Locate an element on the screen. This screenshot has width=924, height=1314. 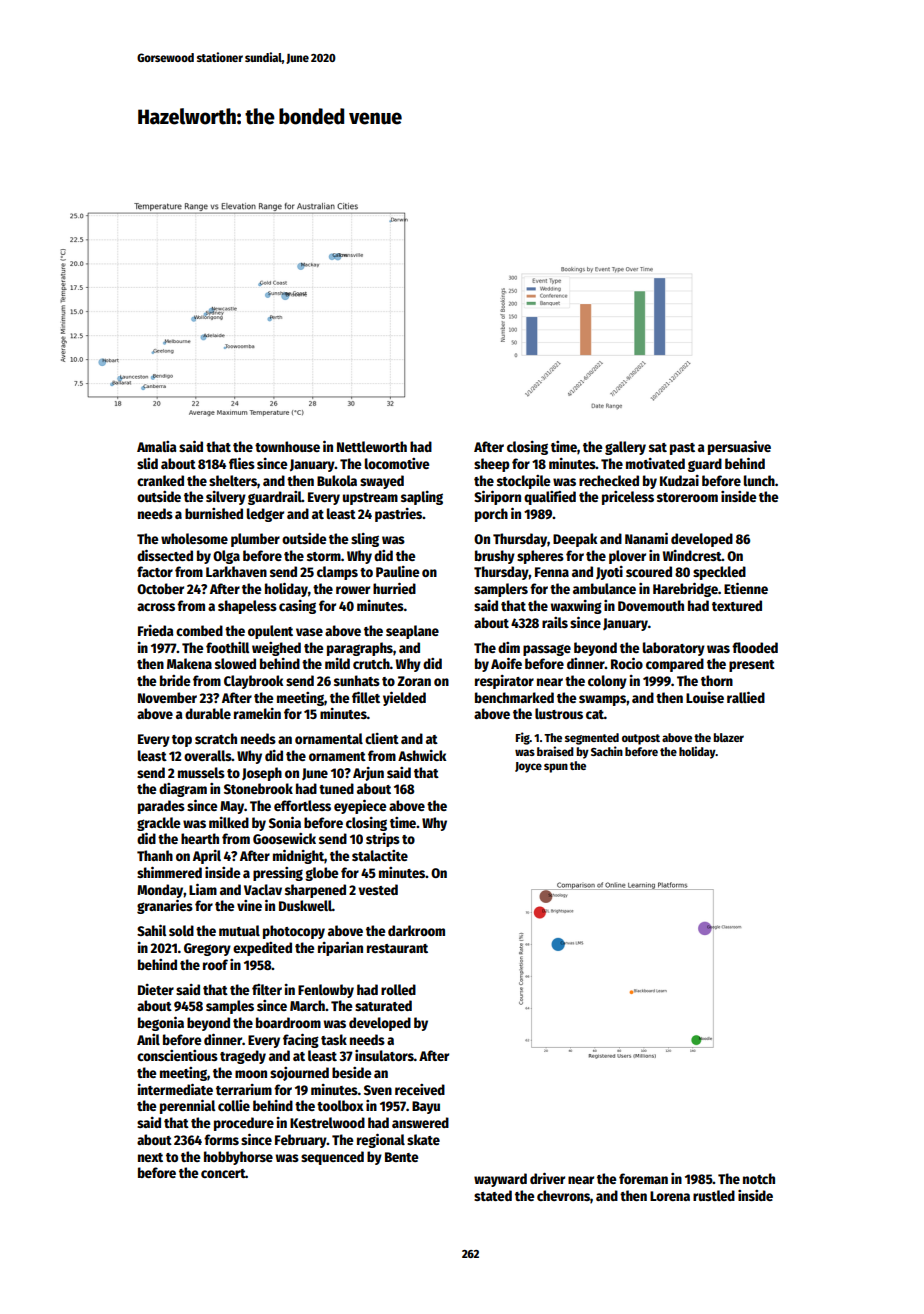
terrarium is located at coordinates (244, 1089).
